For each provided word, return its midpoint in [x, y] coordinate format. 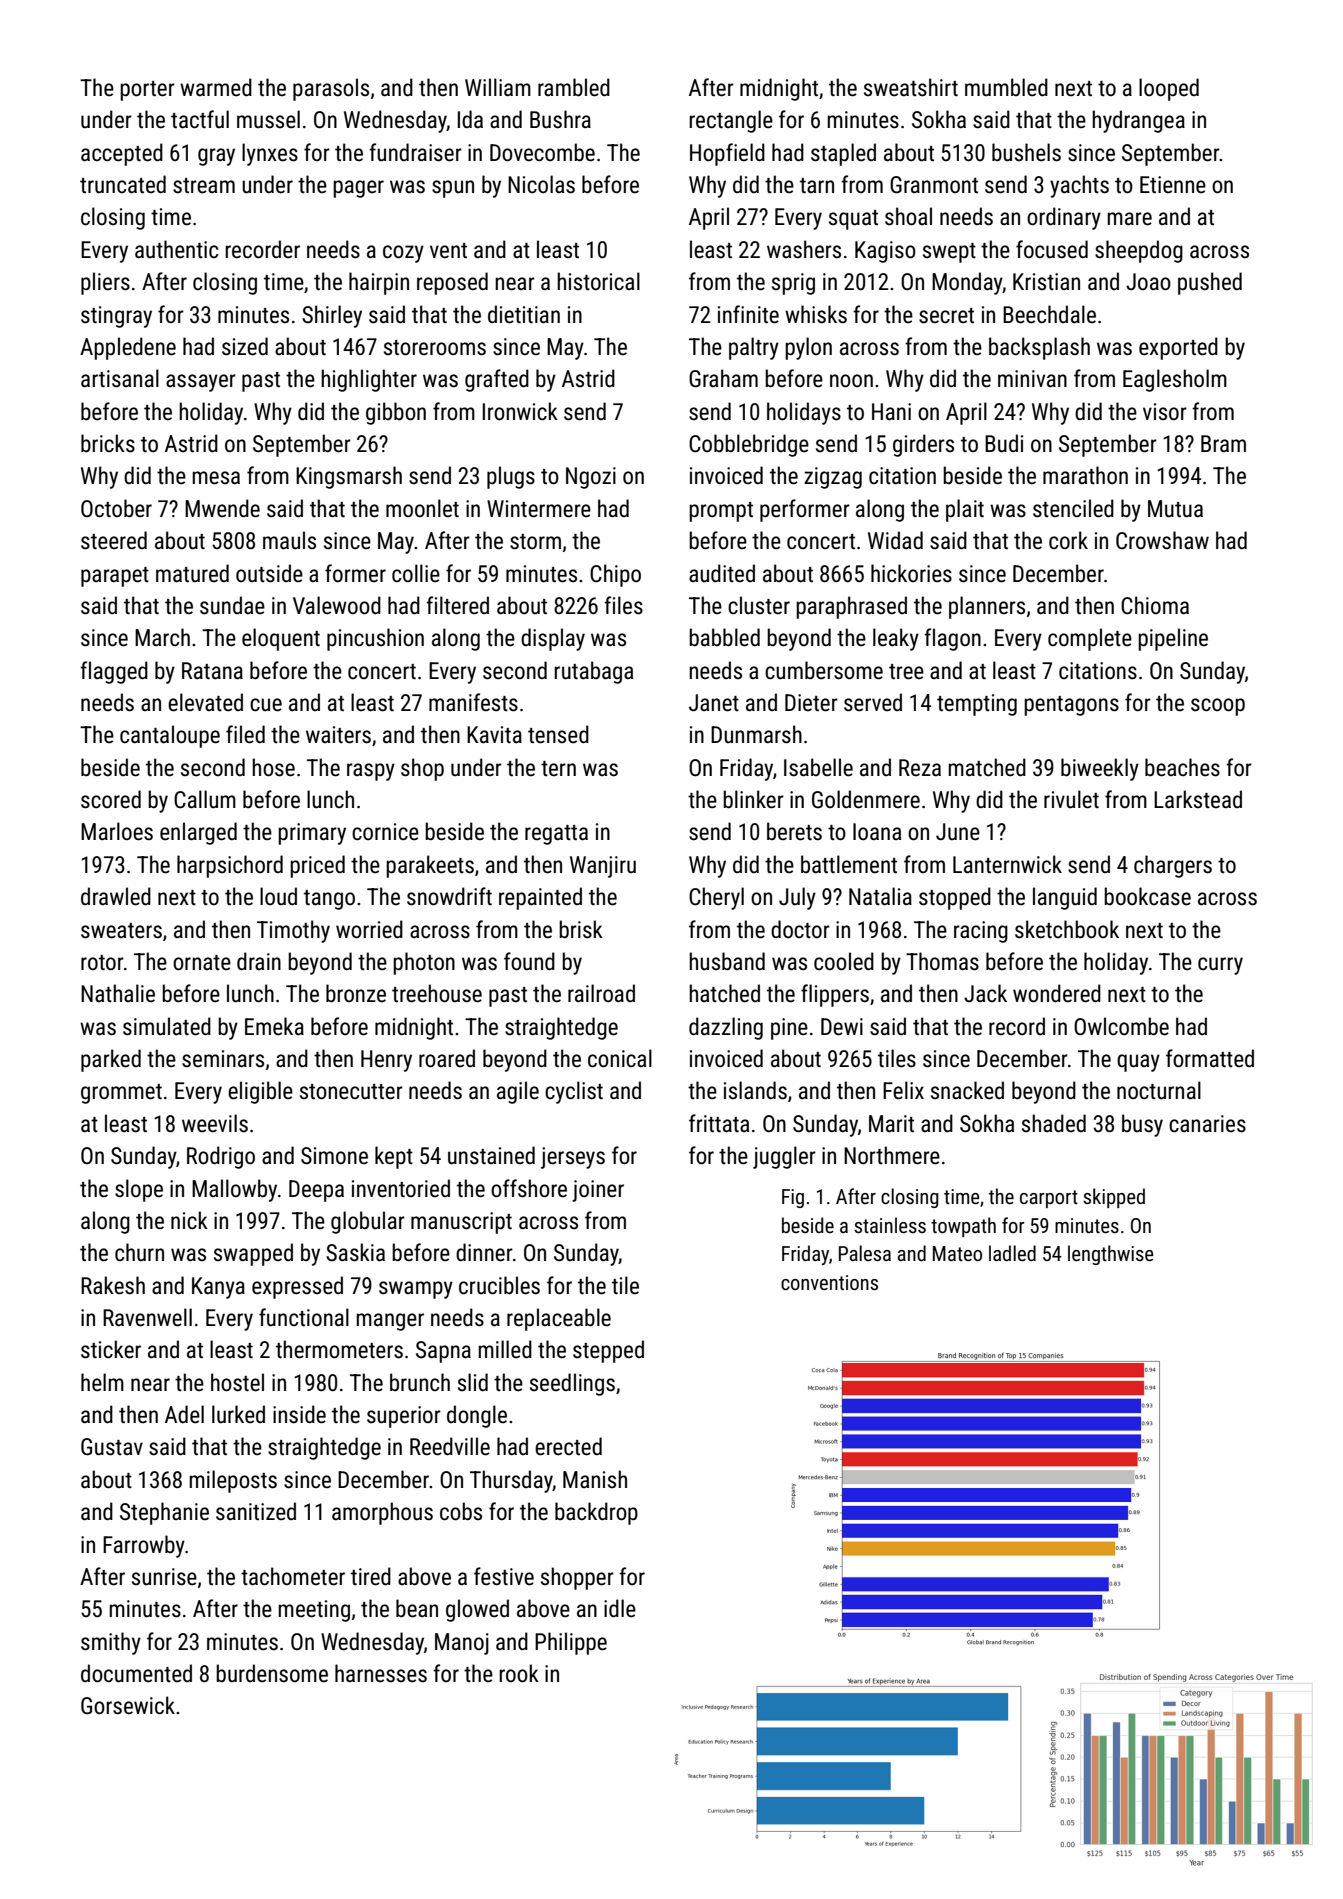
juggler [784, 1157]
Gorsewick [128, 1705]
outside [269, 573]
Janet [714, 703]
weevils [215, 1123]
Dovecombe [542, 152]
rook [519, 1673]
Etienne [1173, 185]
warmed [216, 87]
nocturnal [1159, 1090]
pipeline [1173, 639]
